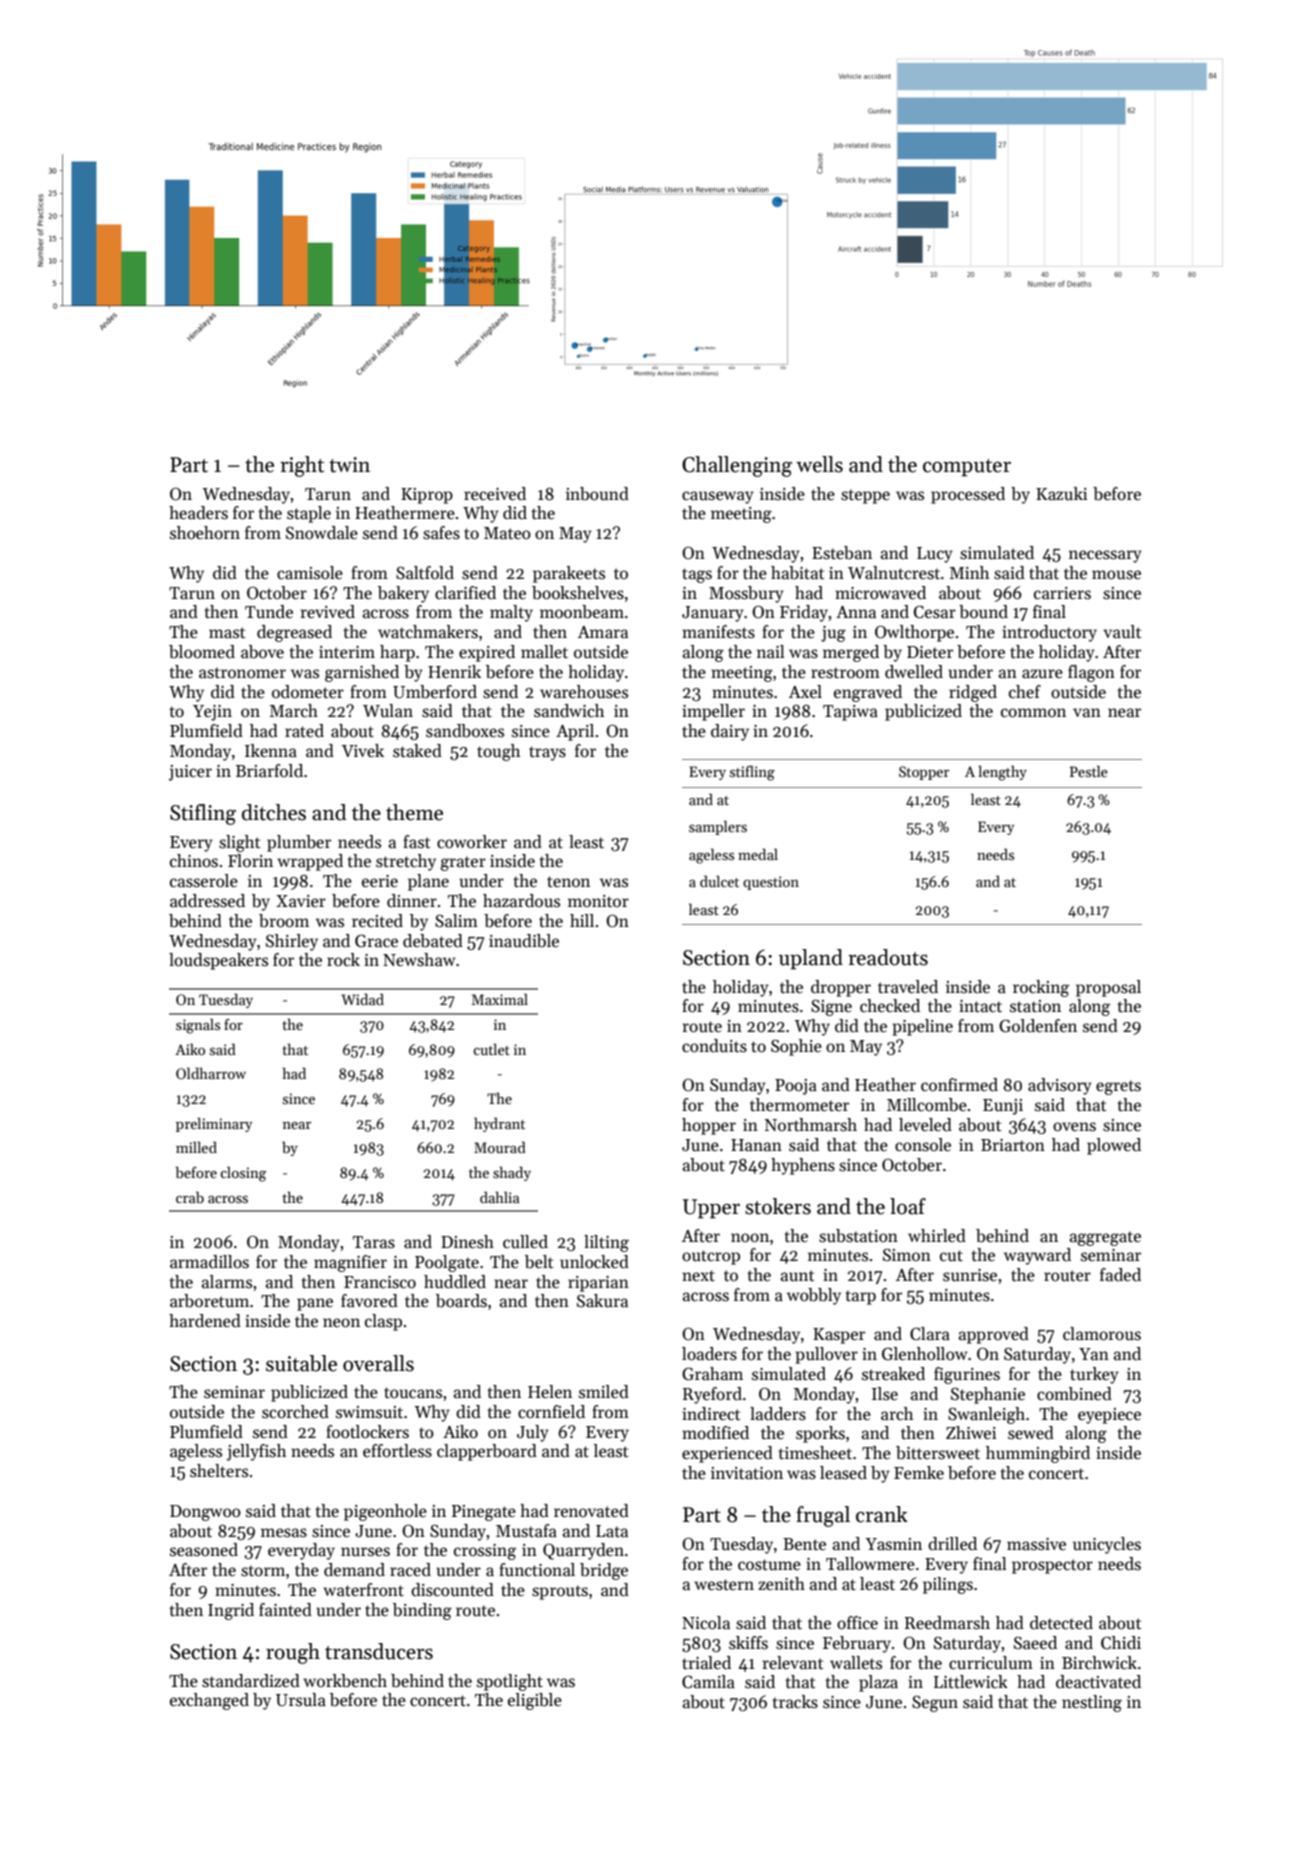 The width and height of the page is (1311, 1854). Describe the element at coordinates (758, 854) in the page. I see `medal` at that location.
